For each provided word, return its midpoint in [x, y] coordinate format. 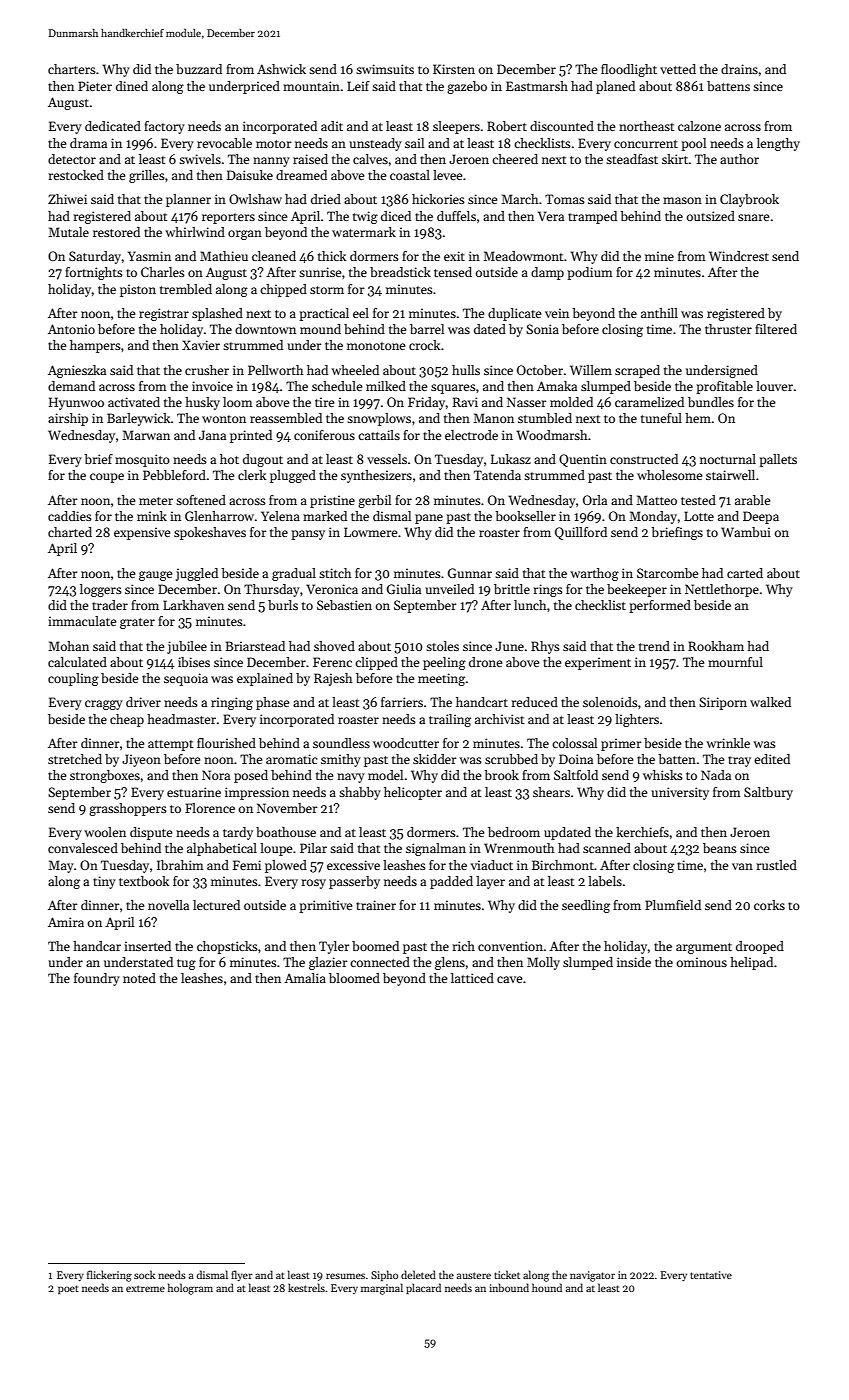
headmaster [181, 719]
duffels [456, 216]
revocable [224, 143]
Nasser [527, 402]
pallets [778, 460]
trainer [376, 905]
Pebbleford [174, 475]
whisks [663, 775]
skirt [675, 159]
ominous [702, 962]
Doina [576, 759]
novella [168, 905]
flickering [109, 1276]
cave [509, 979]
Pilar [313, 848]
